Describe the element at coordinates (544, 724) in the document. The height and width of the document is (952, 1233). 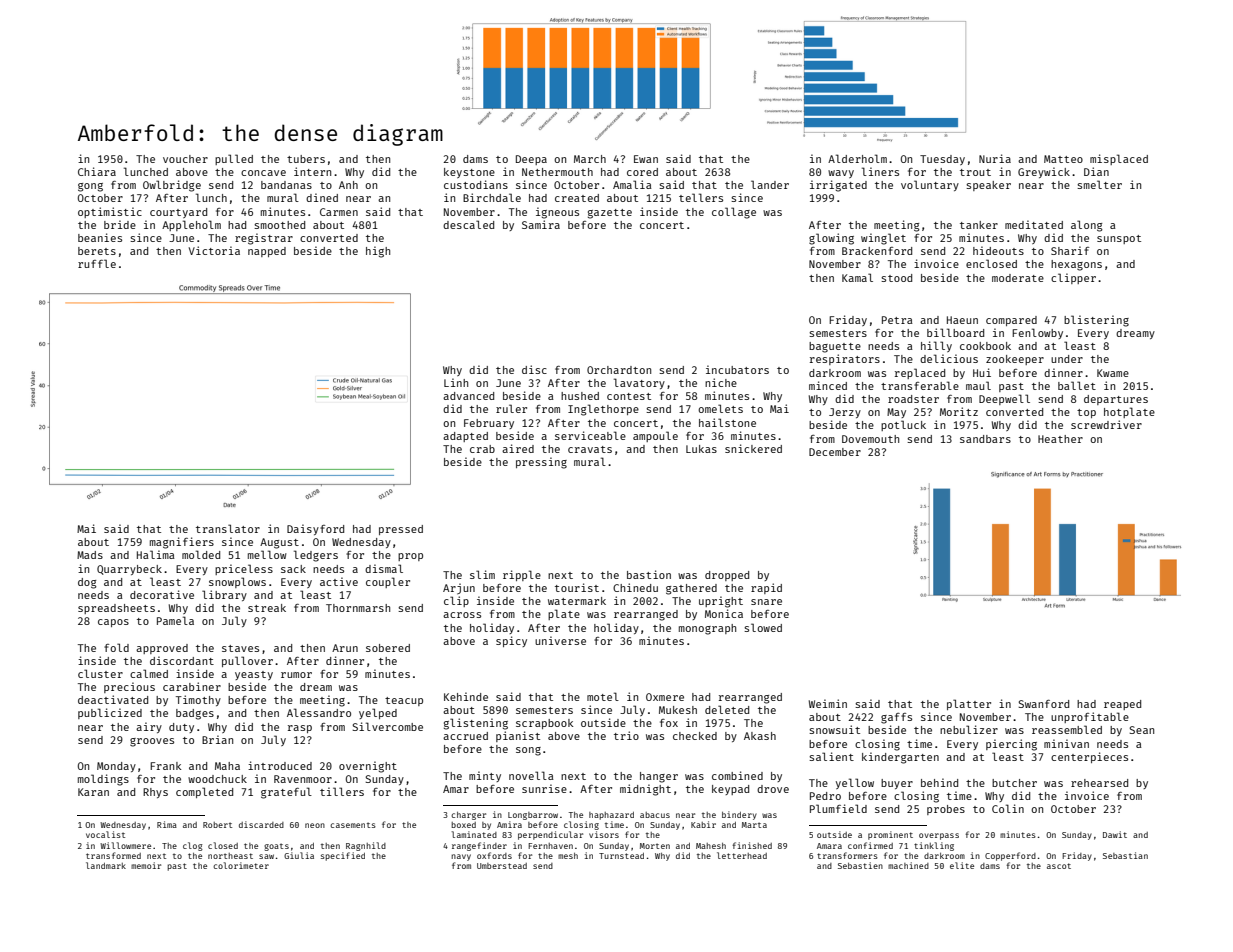
I see `scrapbook` at that location.
